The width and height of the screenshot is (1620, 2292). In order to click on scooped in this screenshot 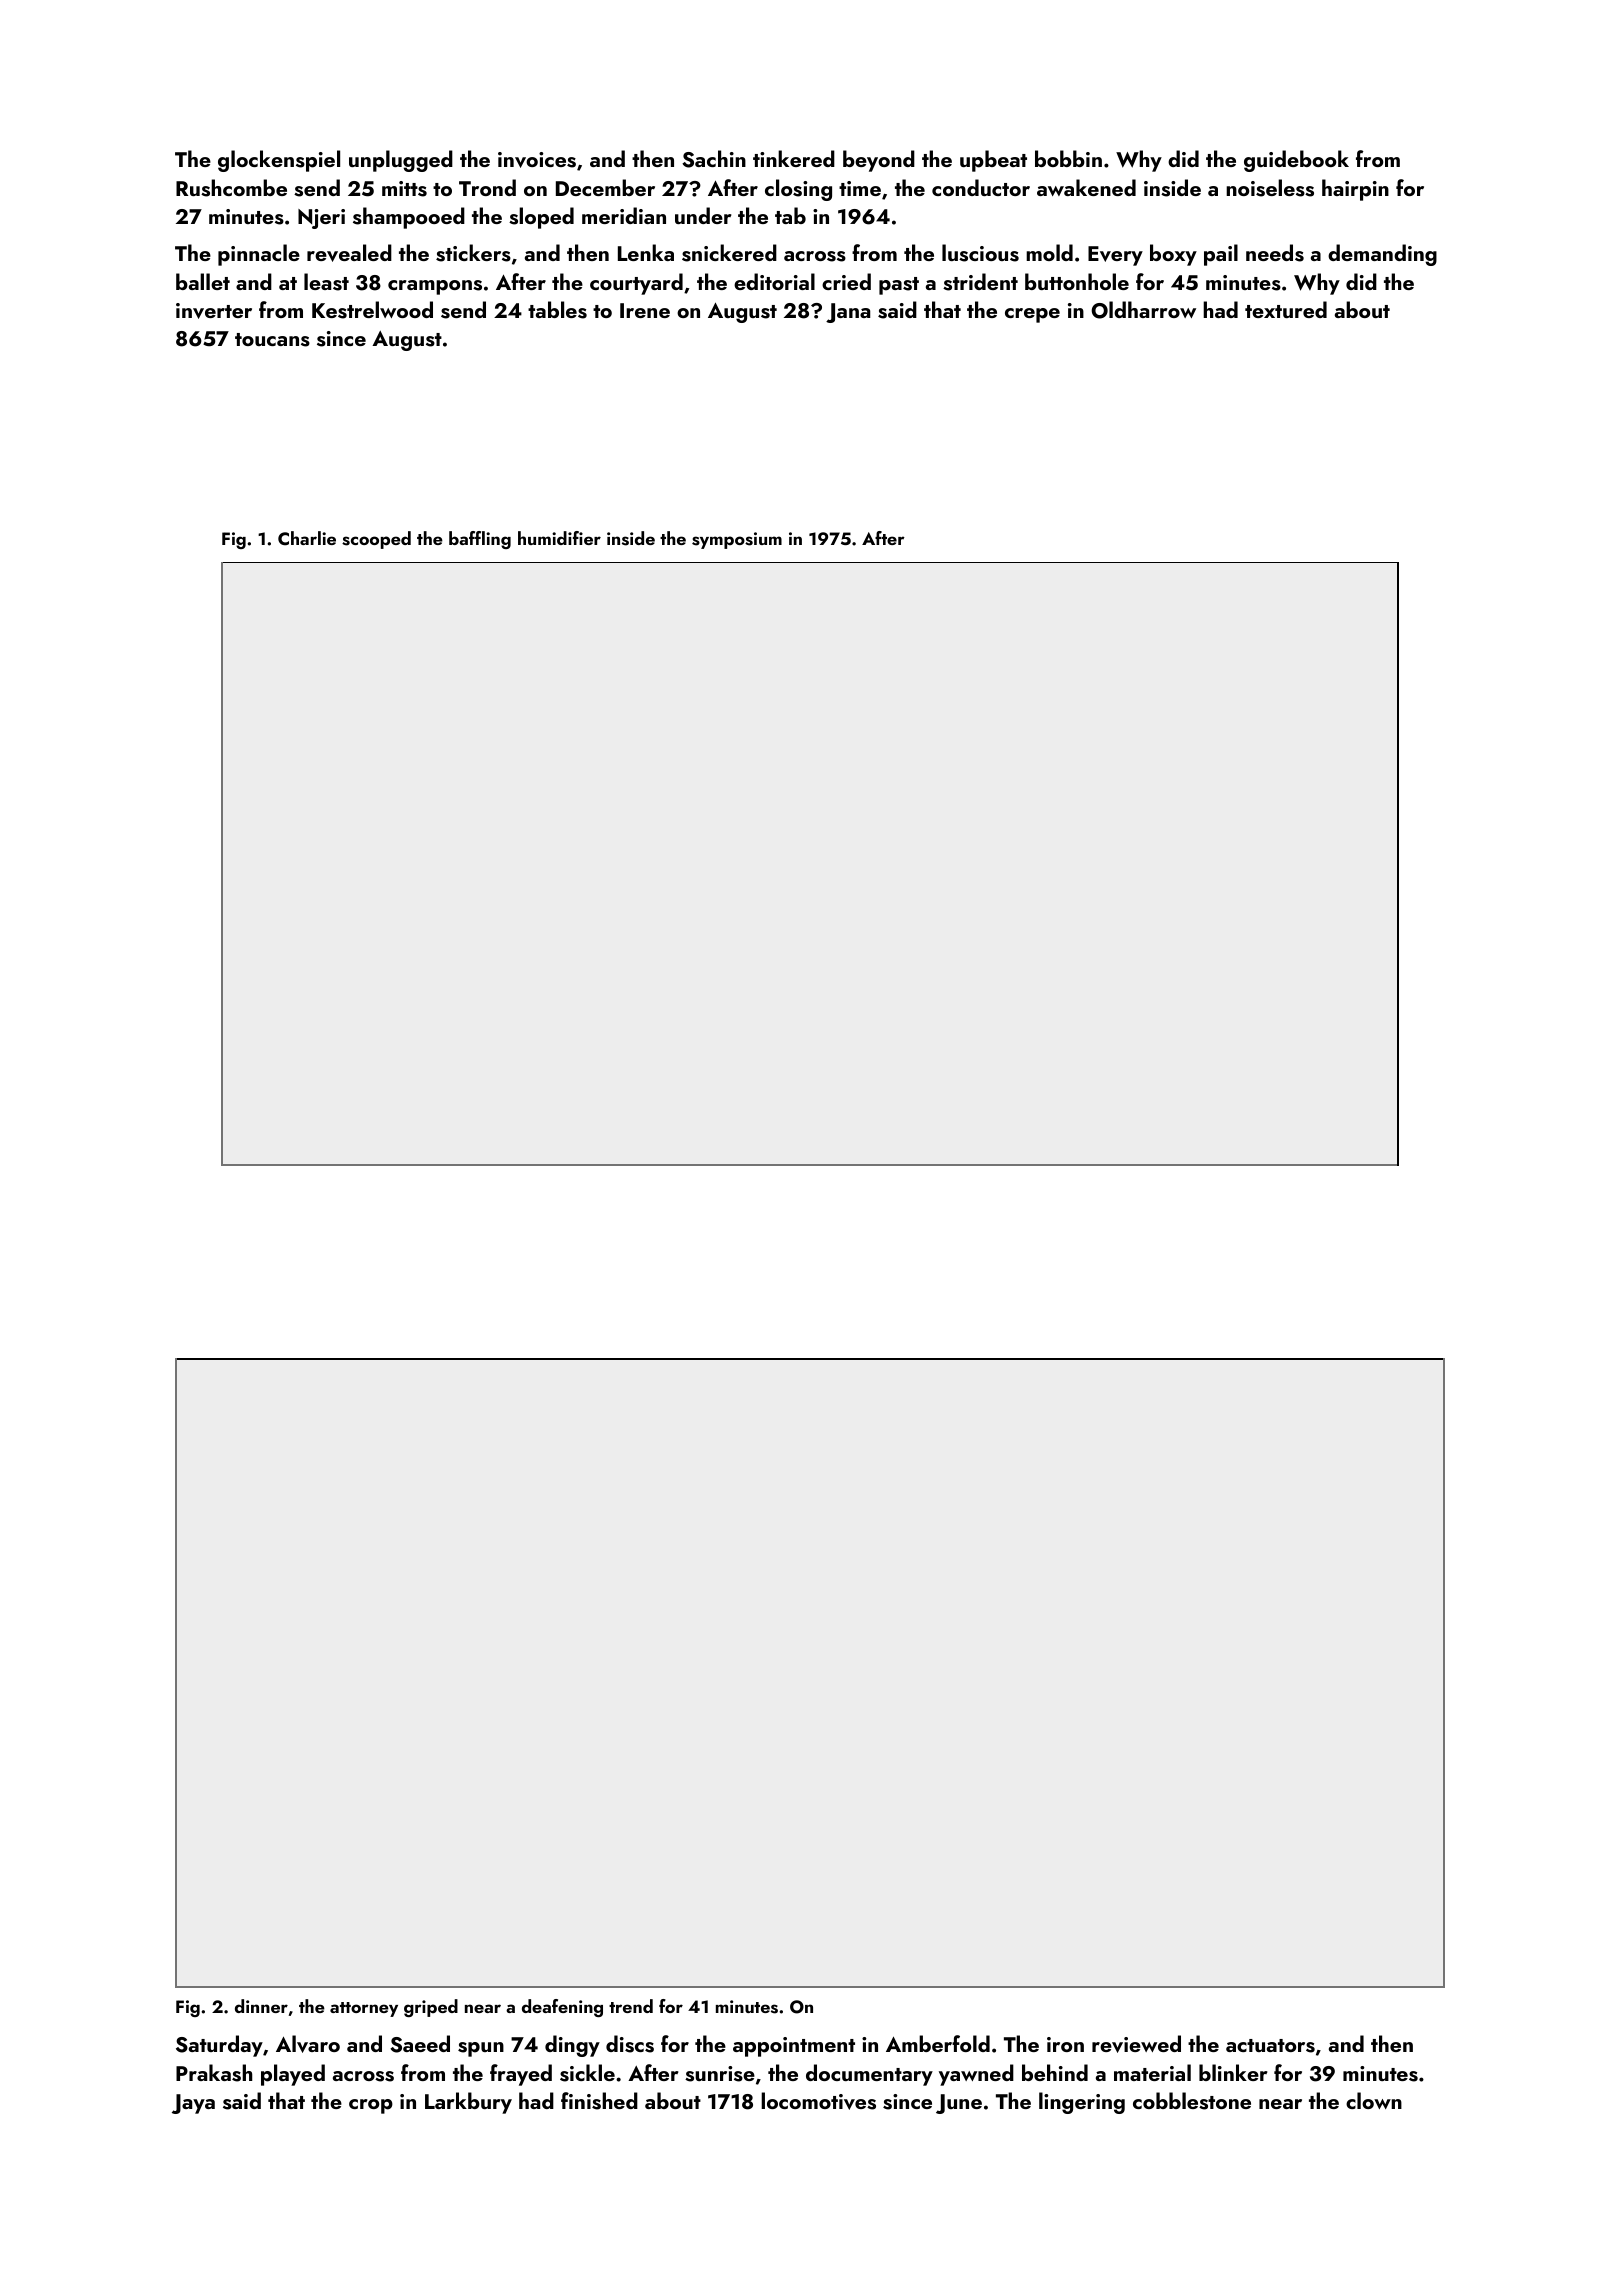, I will do `click(376, 540)`.
